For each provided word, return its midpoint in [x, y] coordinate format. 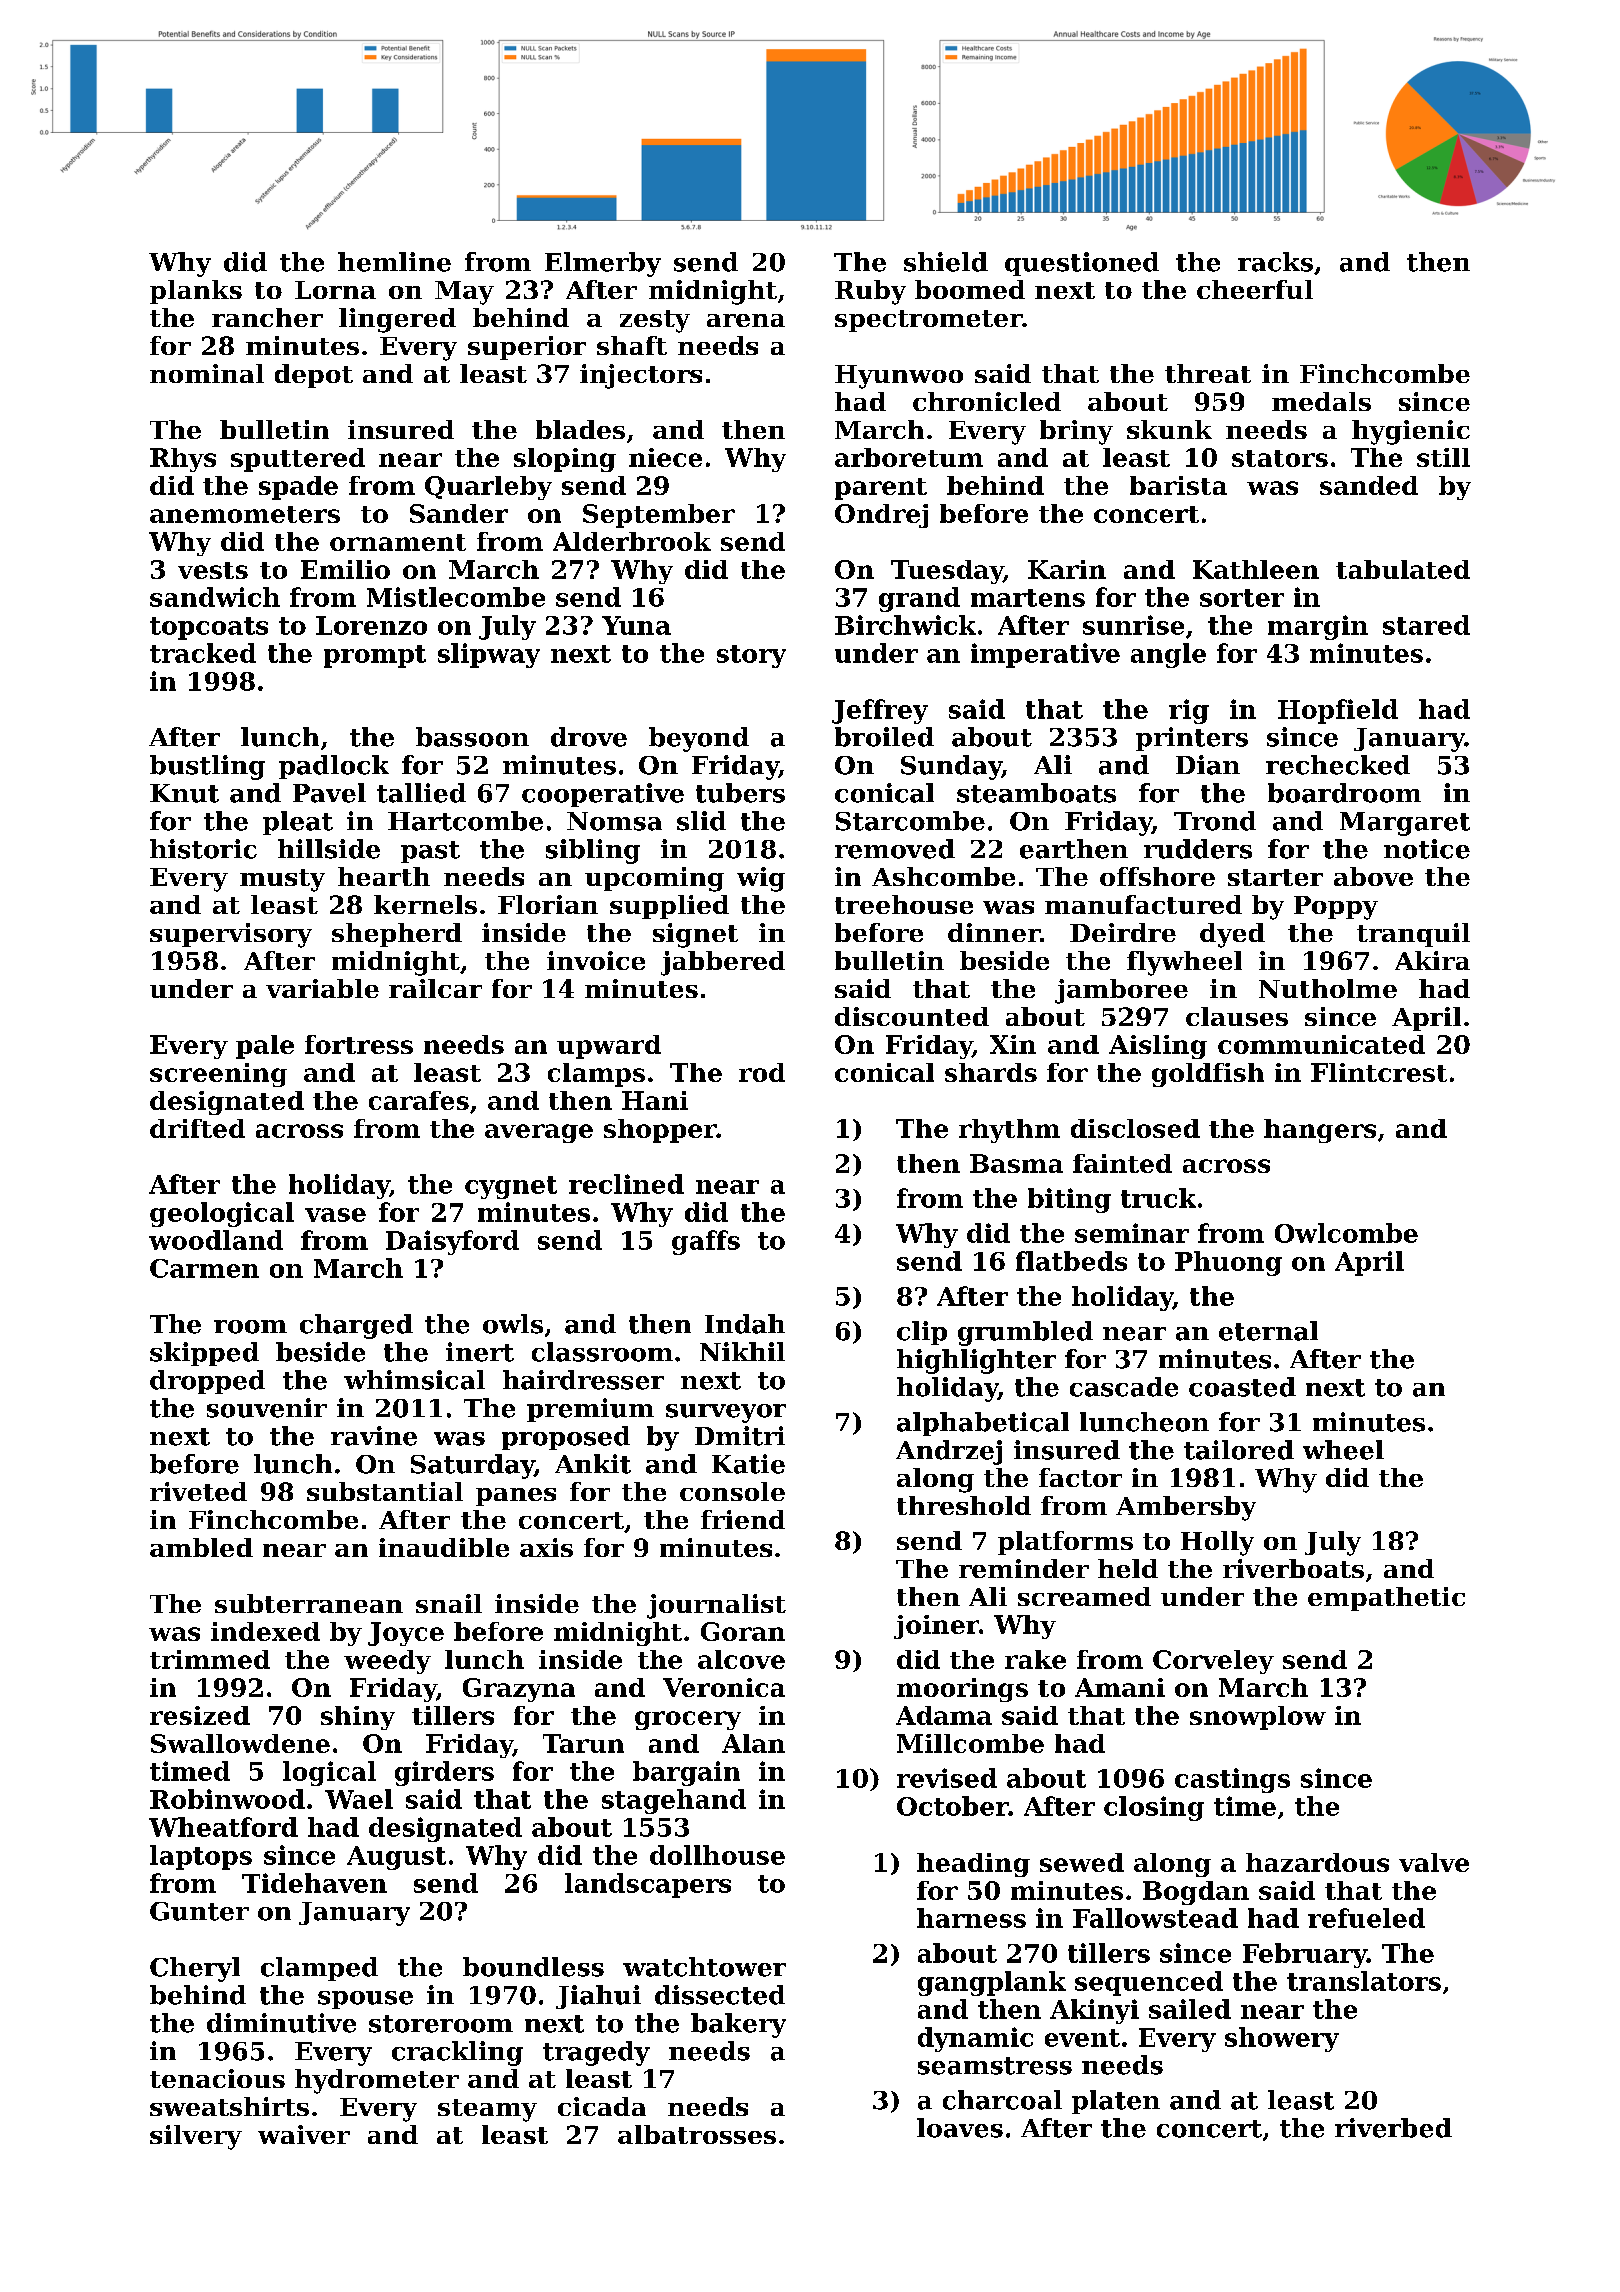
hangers [1320, 1131]
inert [480, 1352]
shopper [660, 1131]
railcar [435, 988]
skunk [1169, 429]
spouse [365, 2000]
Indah [745, 1324]
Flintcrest [1379, 1072]
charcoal [1002, 2100]
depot [314, 376]
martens [1028, 598]
